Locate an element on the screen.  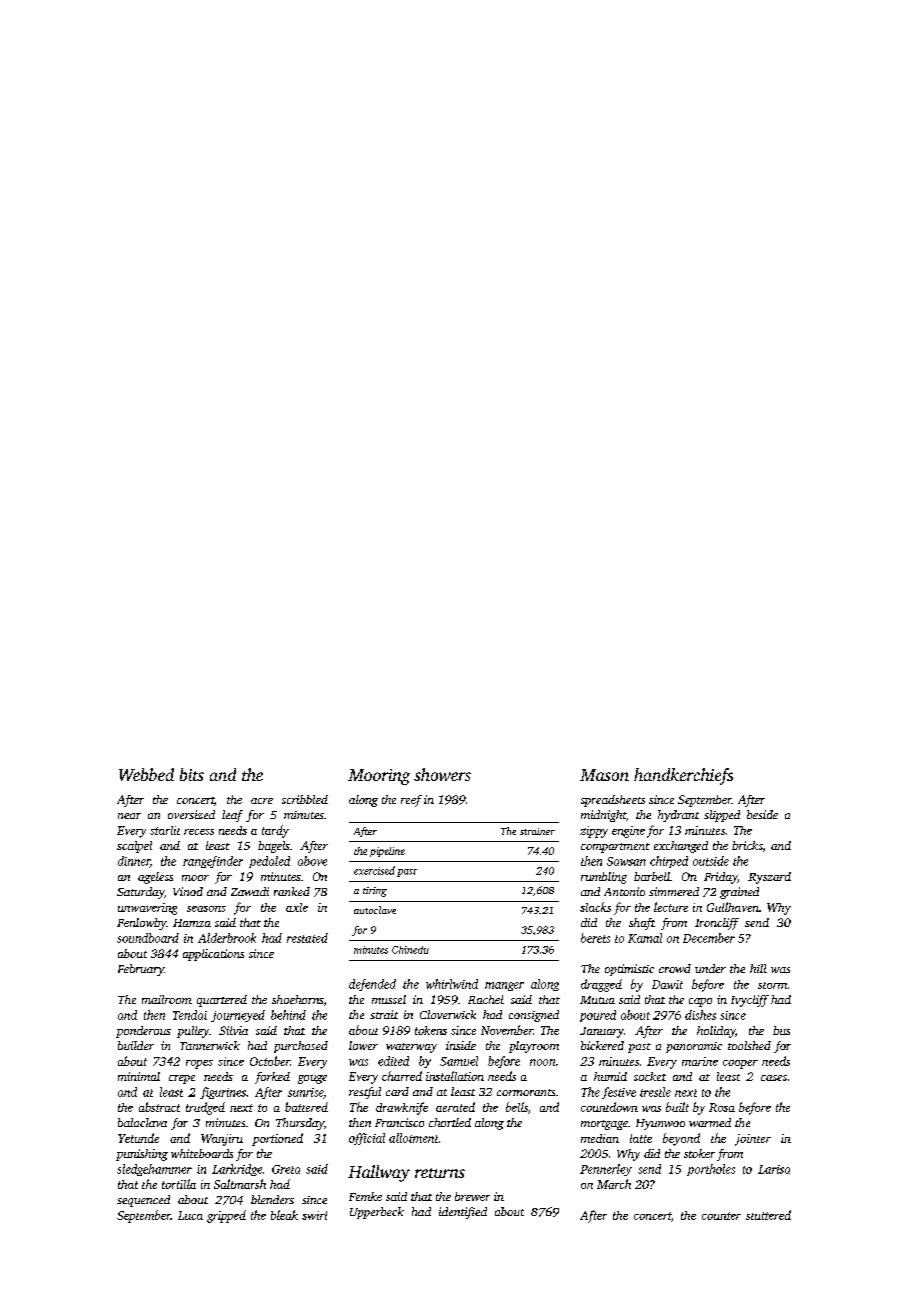
Webbed is located at coordinates (146, 774).
